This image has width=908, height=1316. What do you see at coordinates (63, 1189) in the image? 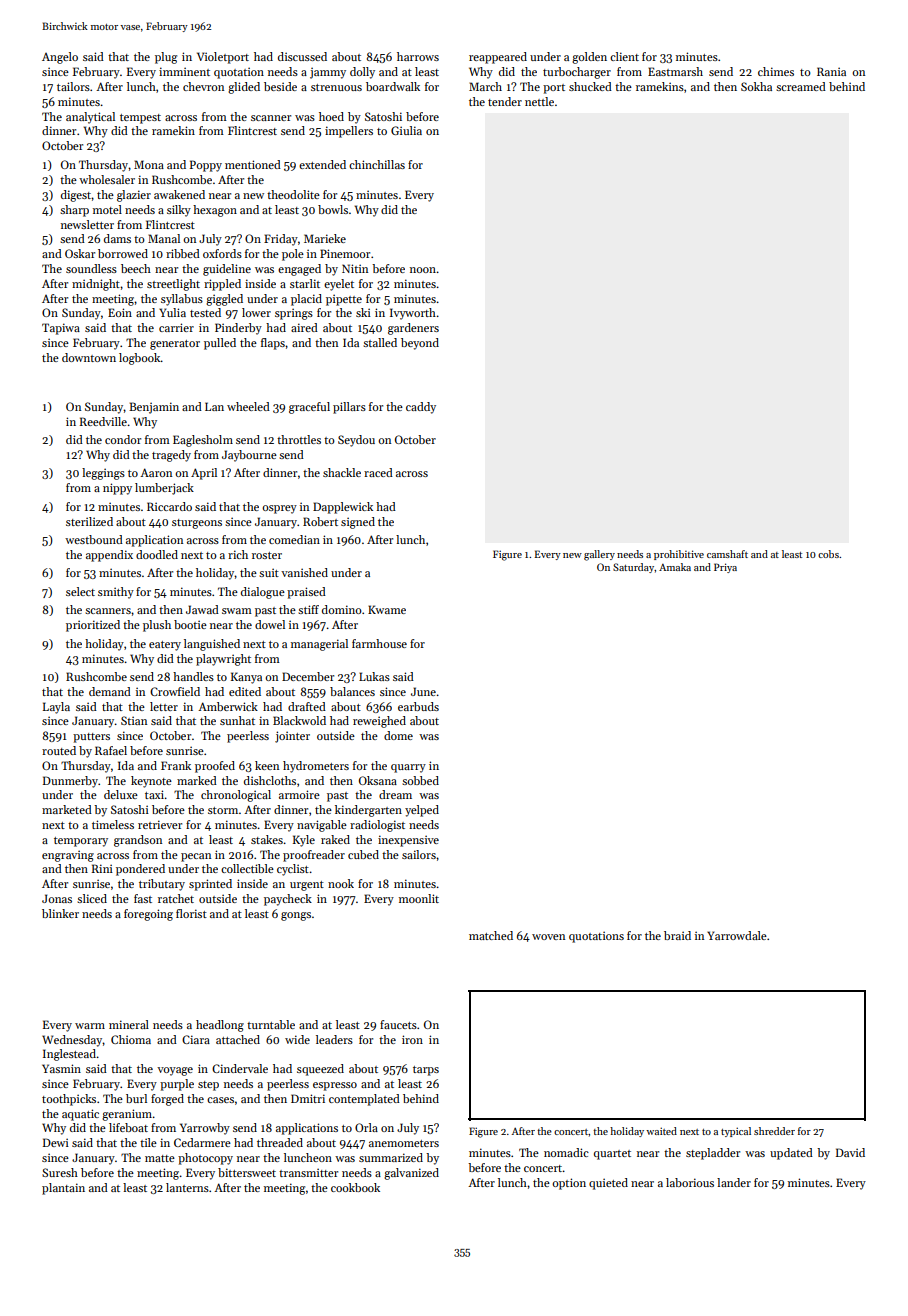
I see `plantain` at bounding box center [63, 1189].
